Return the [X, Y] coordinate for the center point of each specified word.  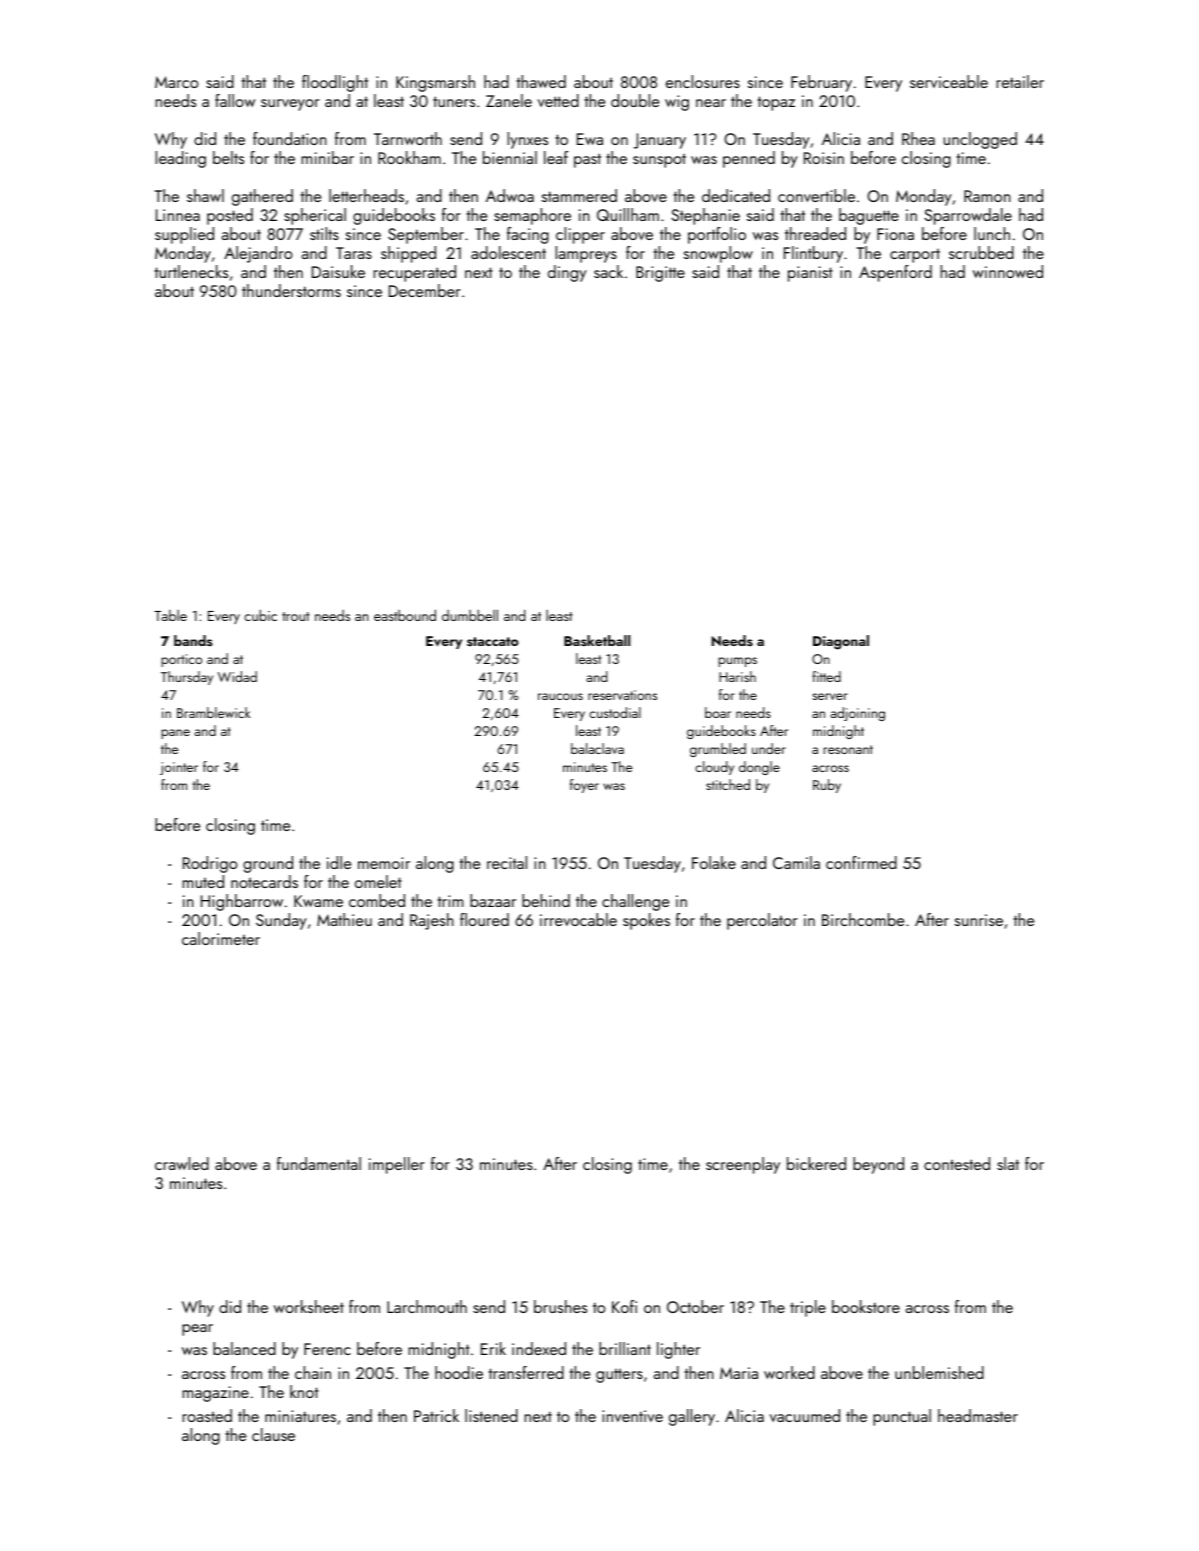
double [635, 100]
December [425, 290]
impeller [397, 1165]
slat [1008, 1163]
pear [197, 1330]
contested [957, 1163]
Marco [176, 82]
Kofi [624, 1306]
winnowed [1008, 271]
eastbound [405, 615]
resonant [848, 749]
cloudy [714, 768]
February [821, 83]
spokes [646, 921]
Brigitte [660, 274]
